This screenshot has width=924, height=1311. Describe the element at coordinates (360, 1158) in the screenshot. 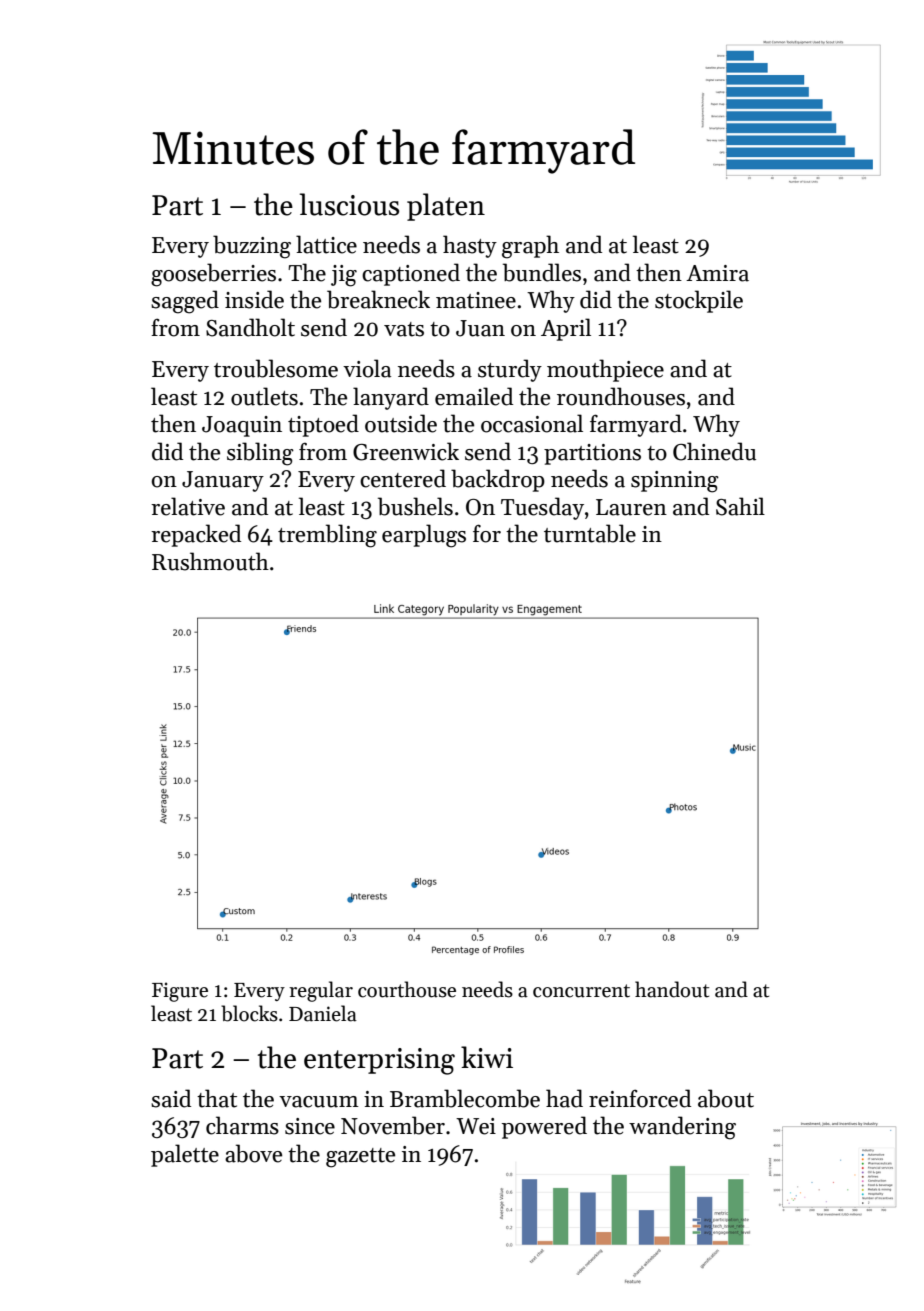

I see `gazette` at that location.
